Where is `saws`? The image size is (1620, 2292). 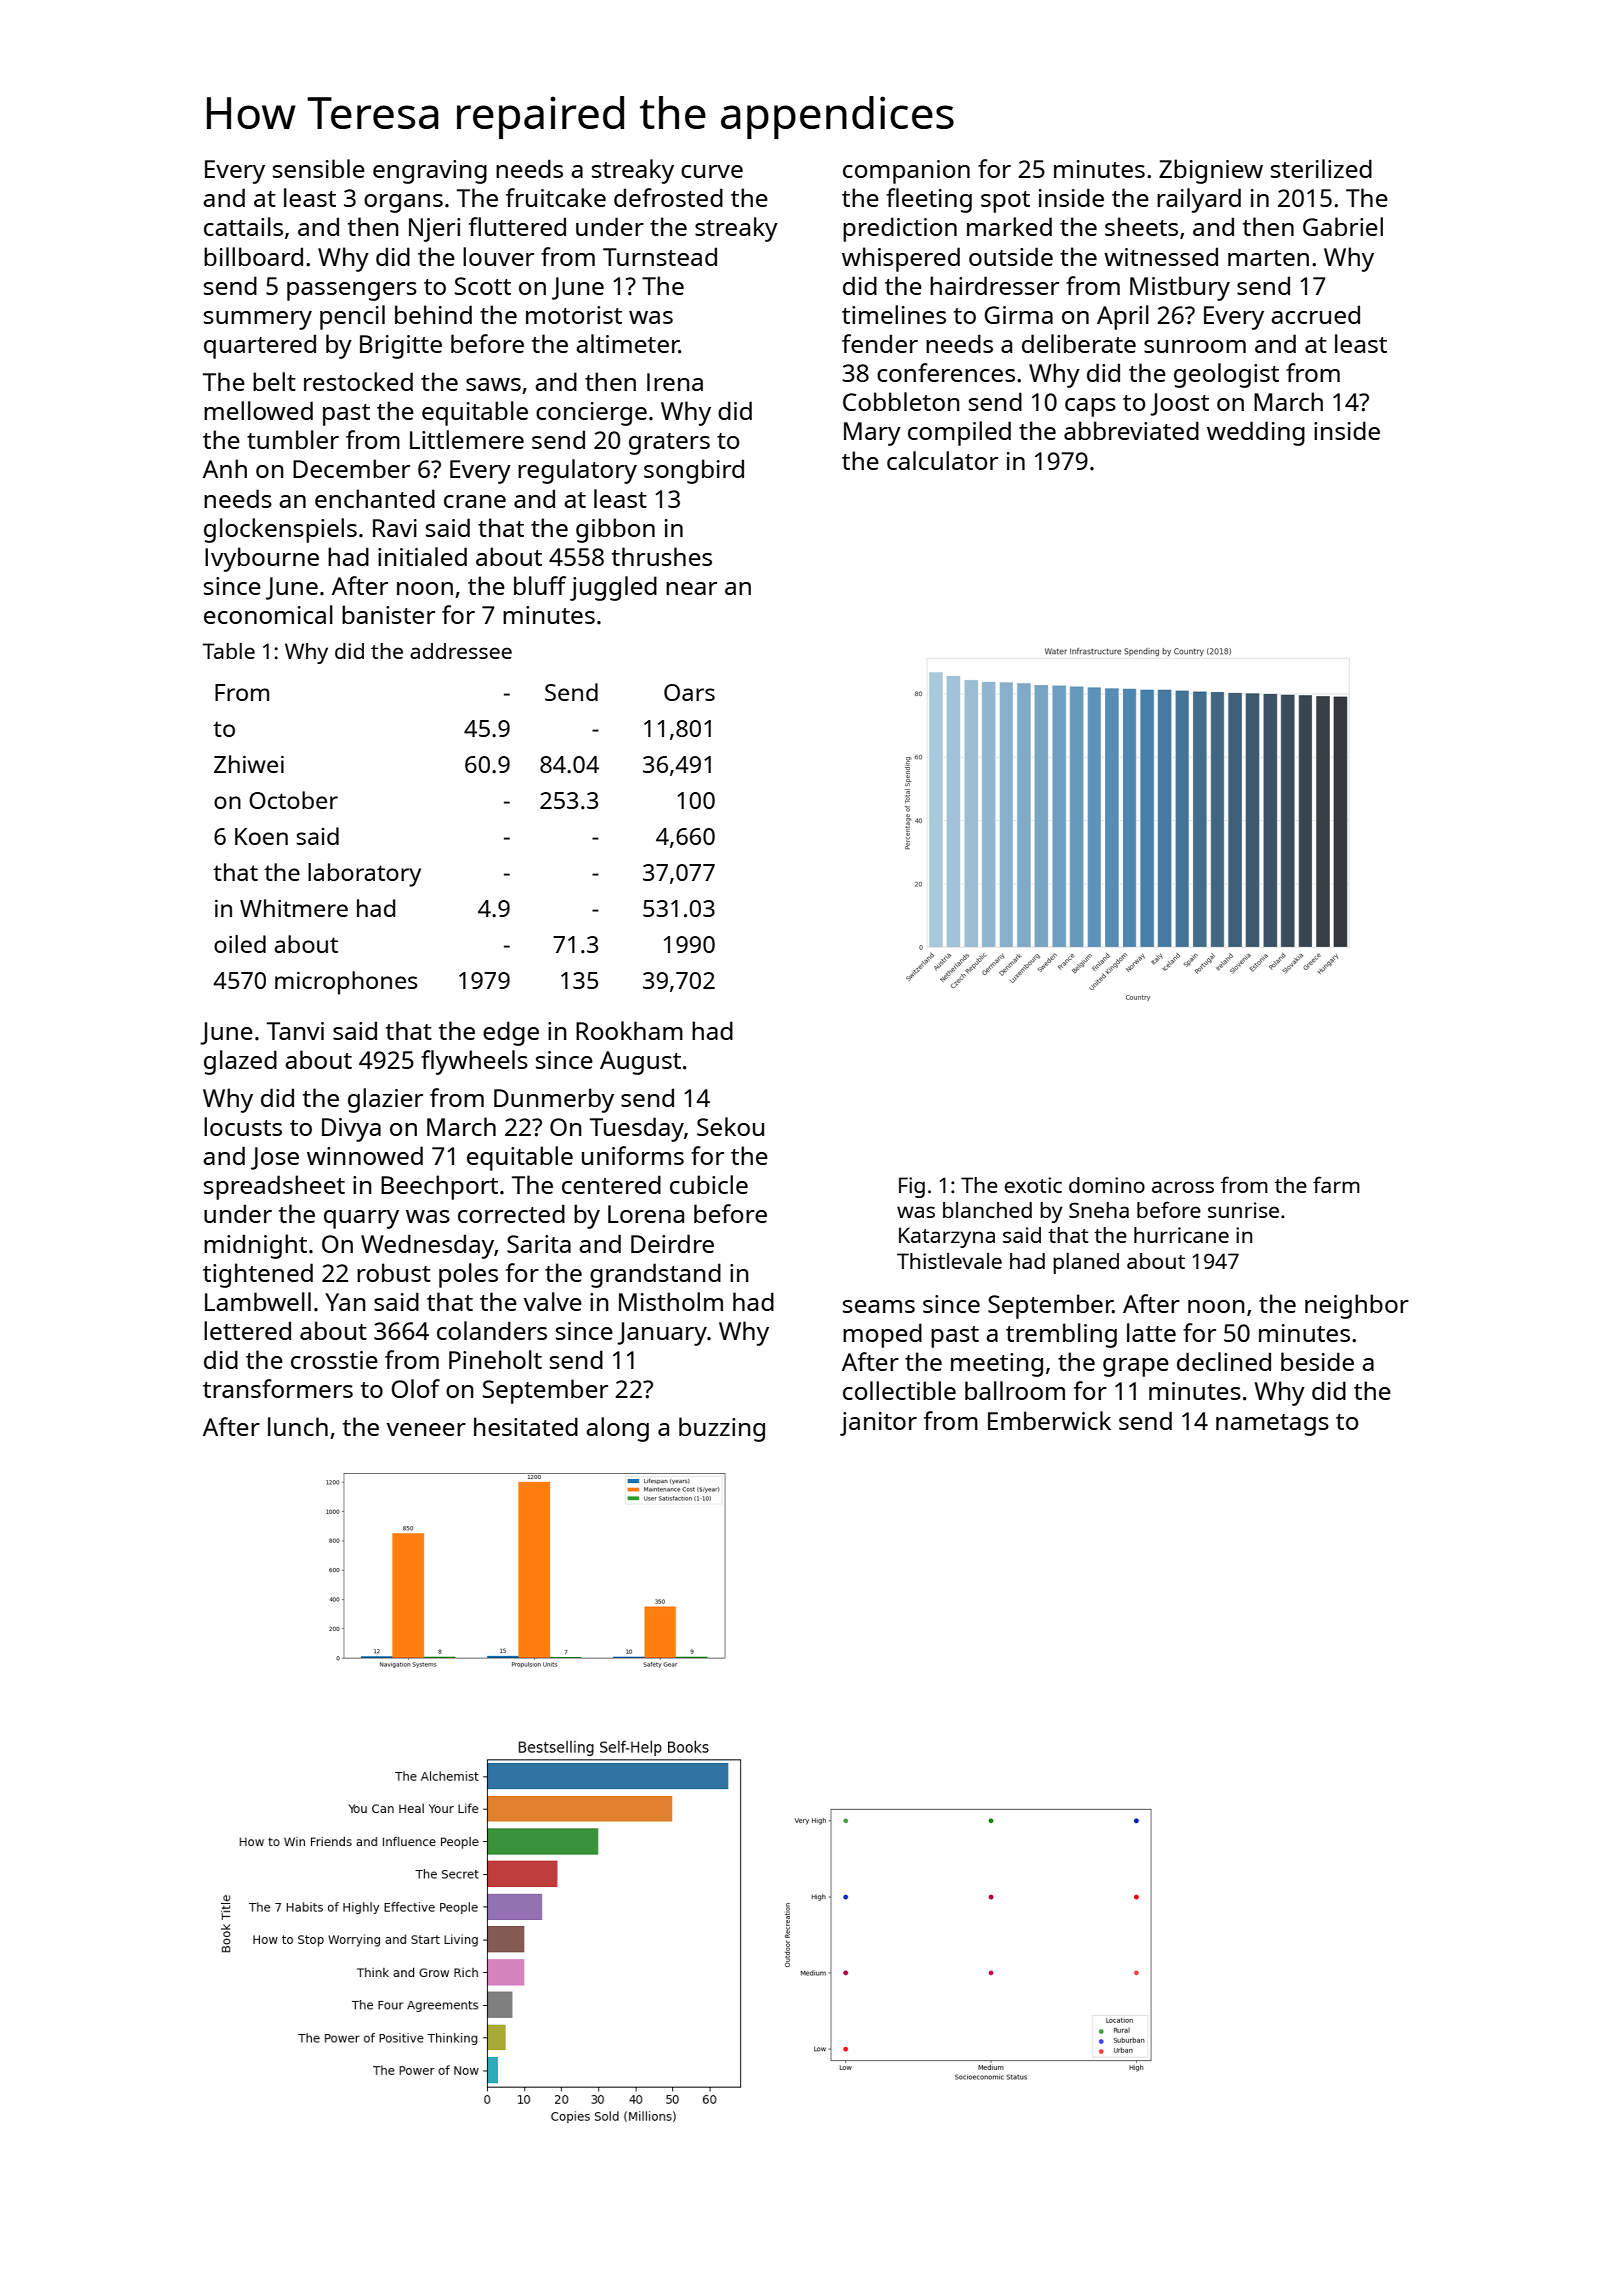 saws is located at coordinates (493, 384).
